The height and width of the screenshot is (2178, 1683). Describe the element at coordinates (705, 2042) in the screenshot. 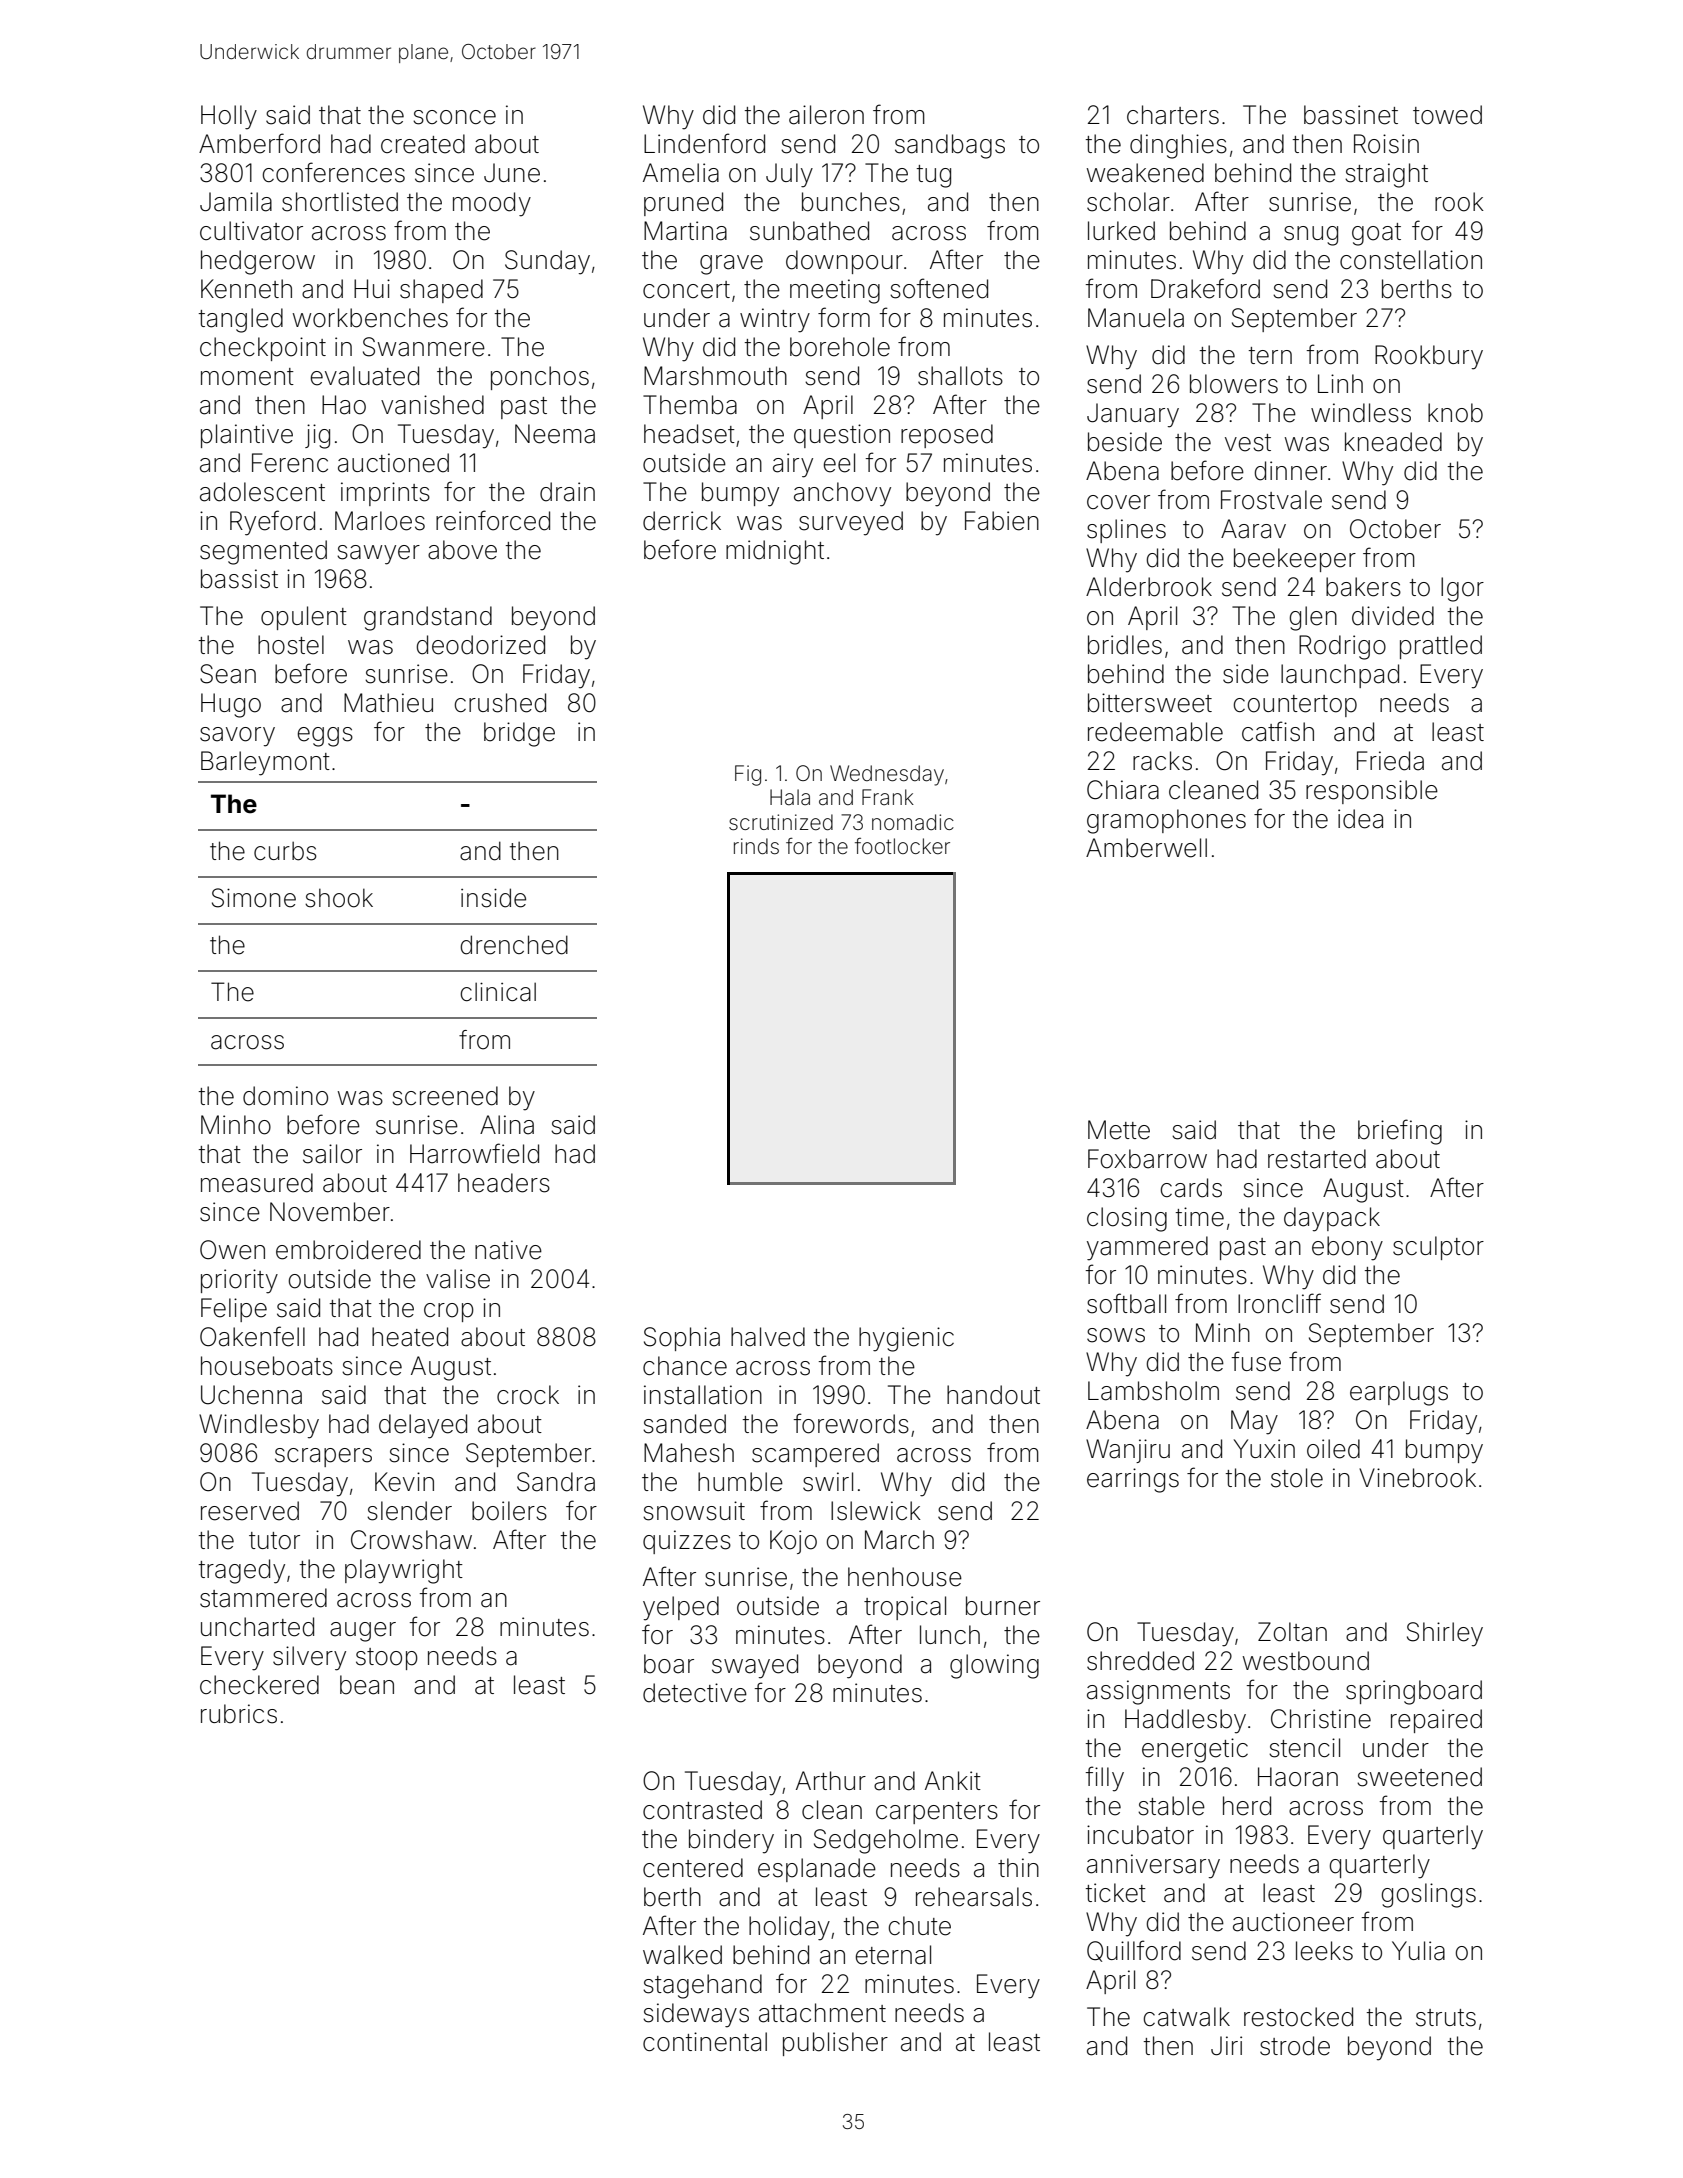

I see `continental` at that location.
